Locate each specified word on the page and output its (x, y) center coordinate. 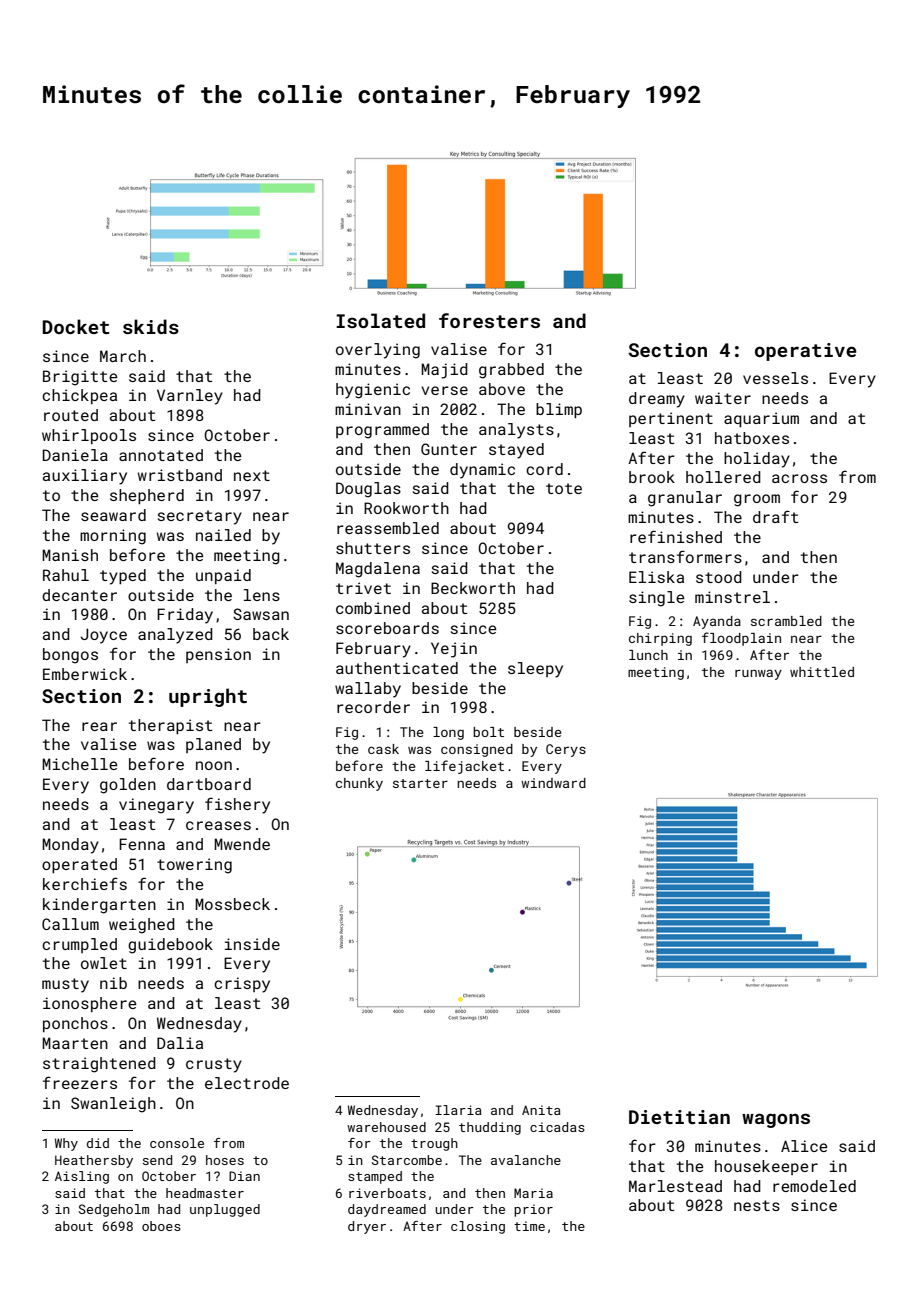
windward (553, 783)
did (98, 1143)
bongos (70, 656)
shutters (373, 548)
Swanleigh (113, 1105)
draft (775, 516)
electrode (247, 1083)
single (656, 599)
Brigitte (80, 378)
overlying (378, 351)
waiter (723, 398)
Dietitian (679, 1117)
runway (758, 674)
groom (757, 500)
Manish (70, 555)
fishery (237, 805)
